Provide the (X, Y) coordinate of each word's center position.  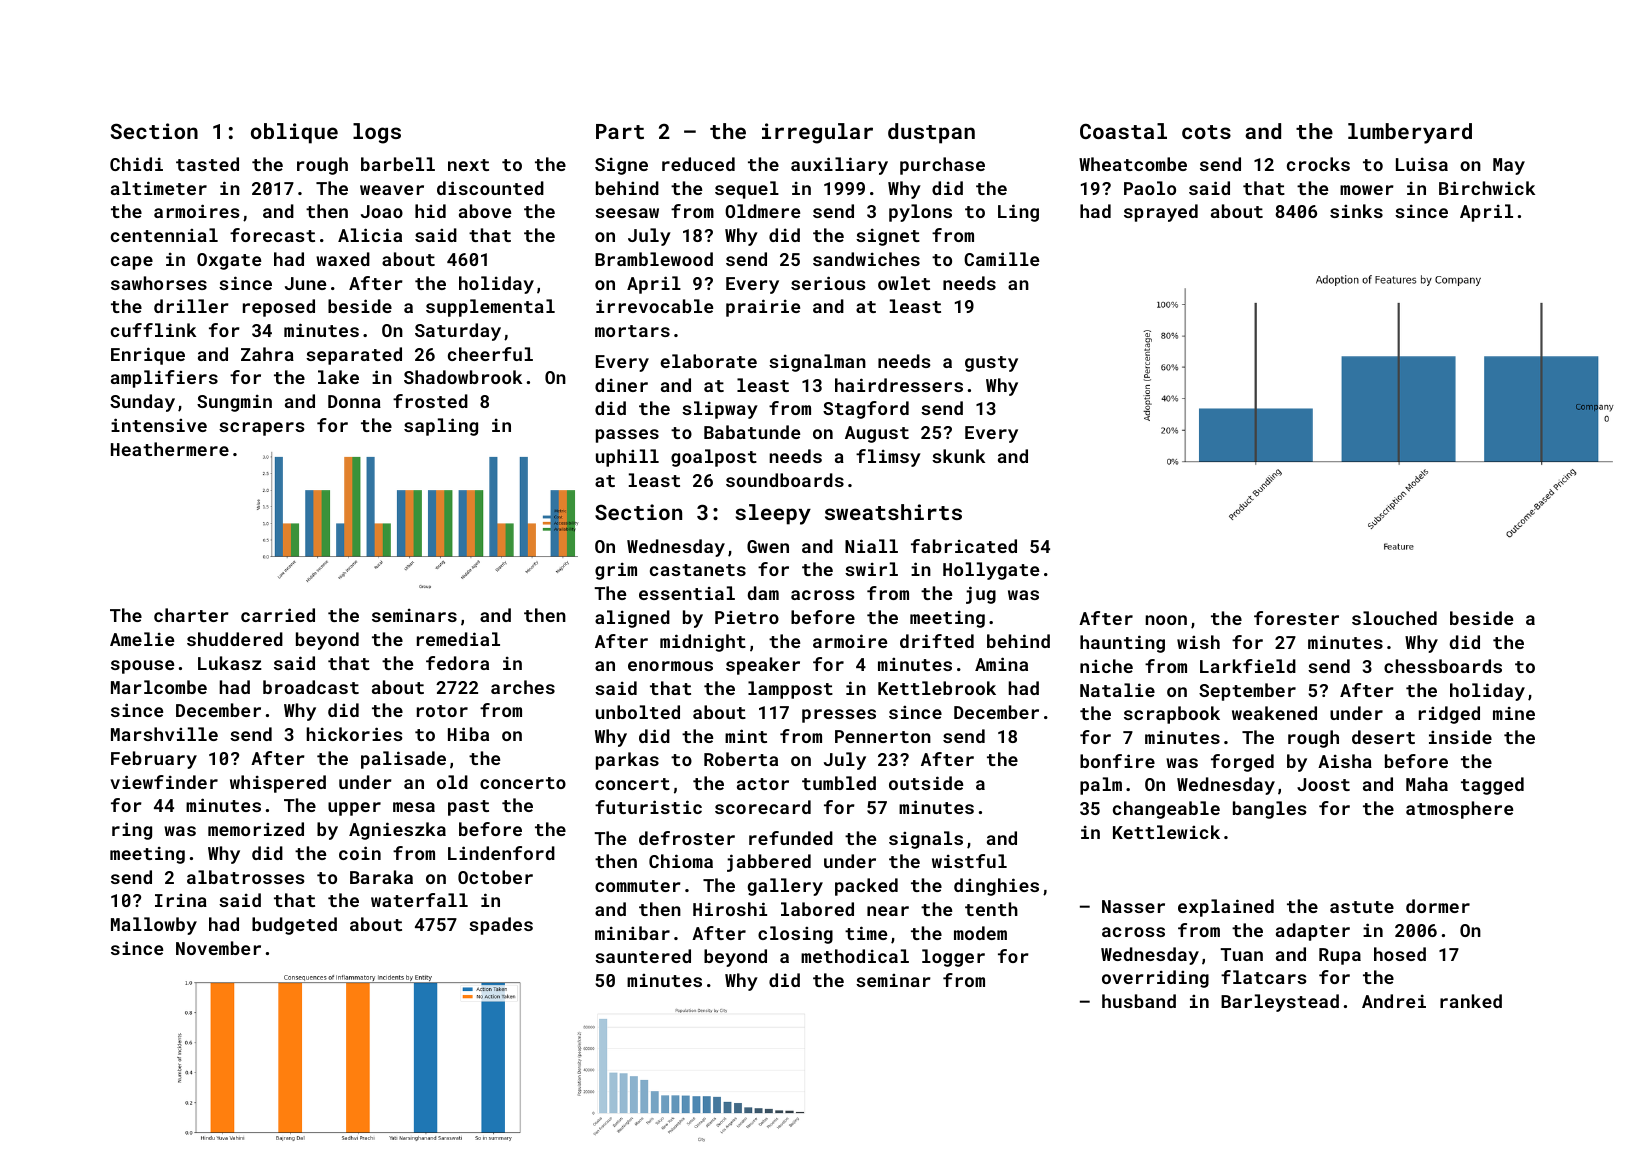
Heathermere (170, 449)
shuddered (235, 639)
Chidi (136, 164)
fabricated (964, 546)
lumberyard (1410, 133)
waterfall (419, 900)
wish (1198, 642)
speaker (763, 666)
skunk (958, 456)
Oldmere (762, 211)
